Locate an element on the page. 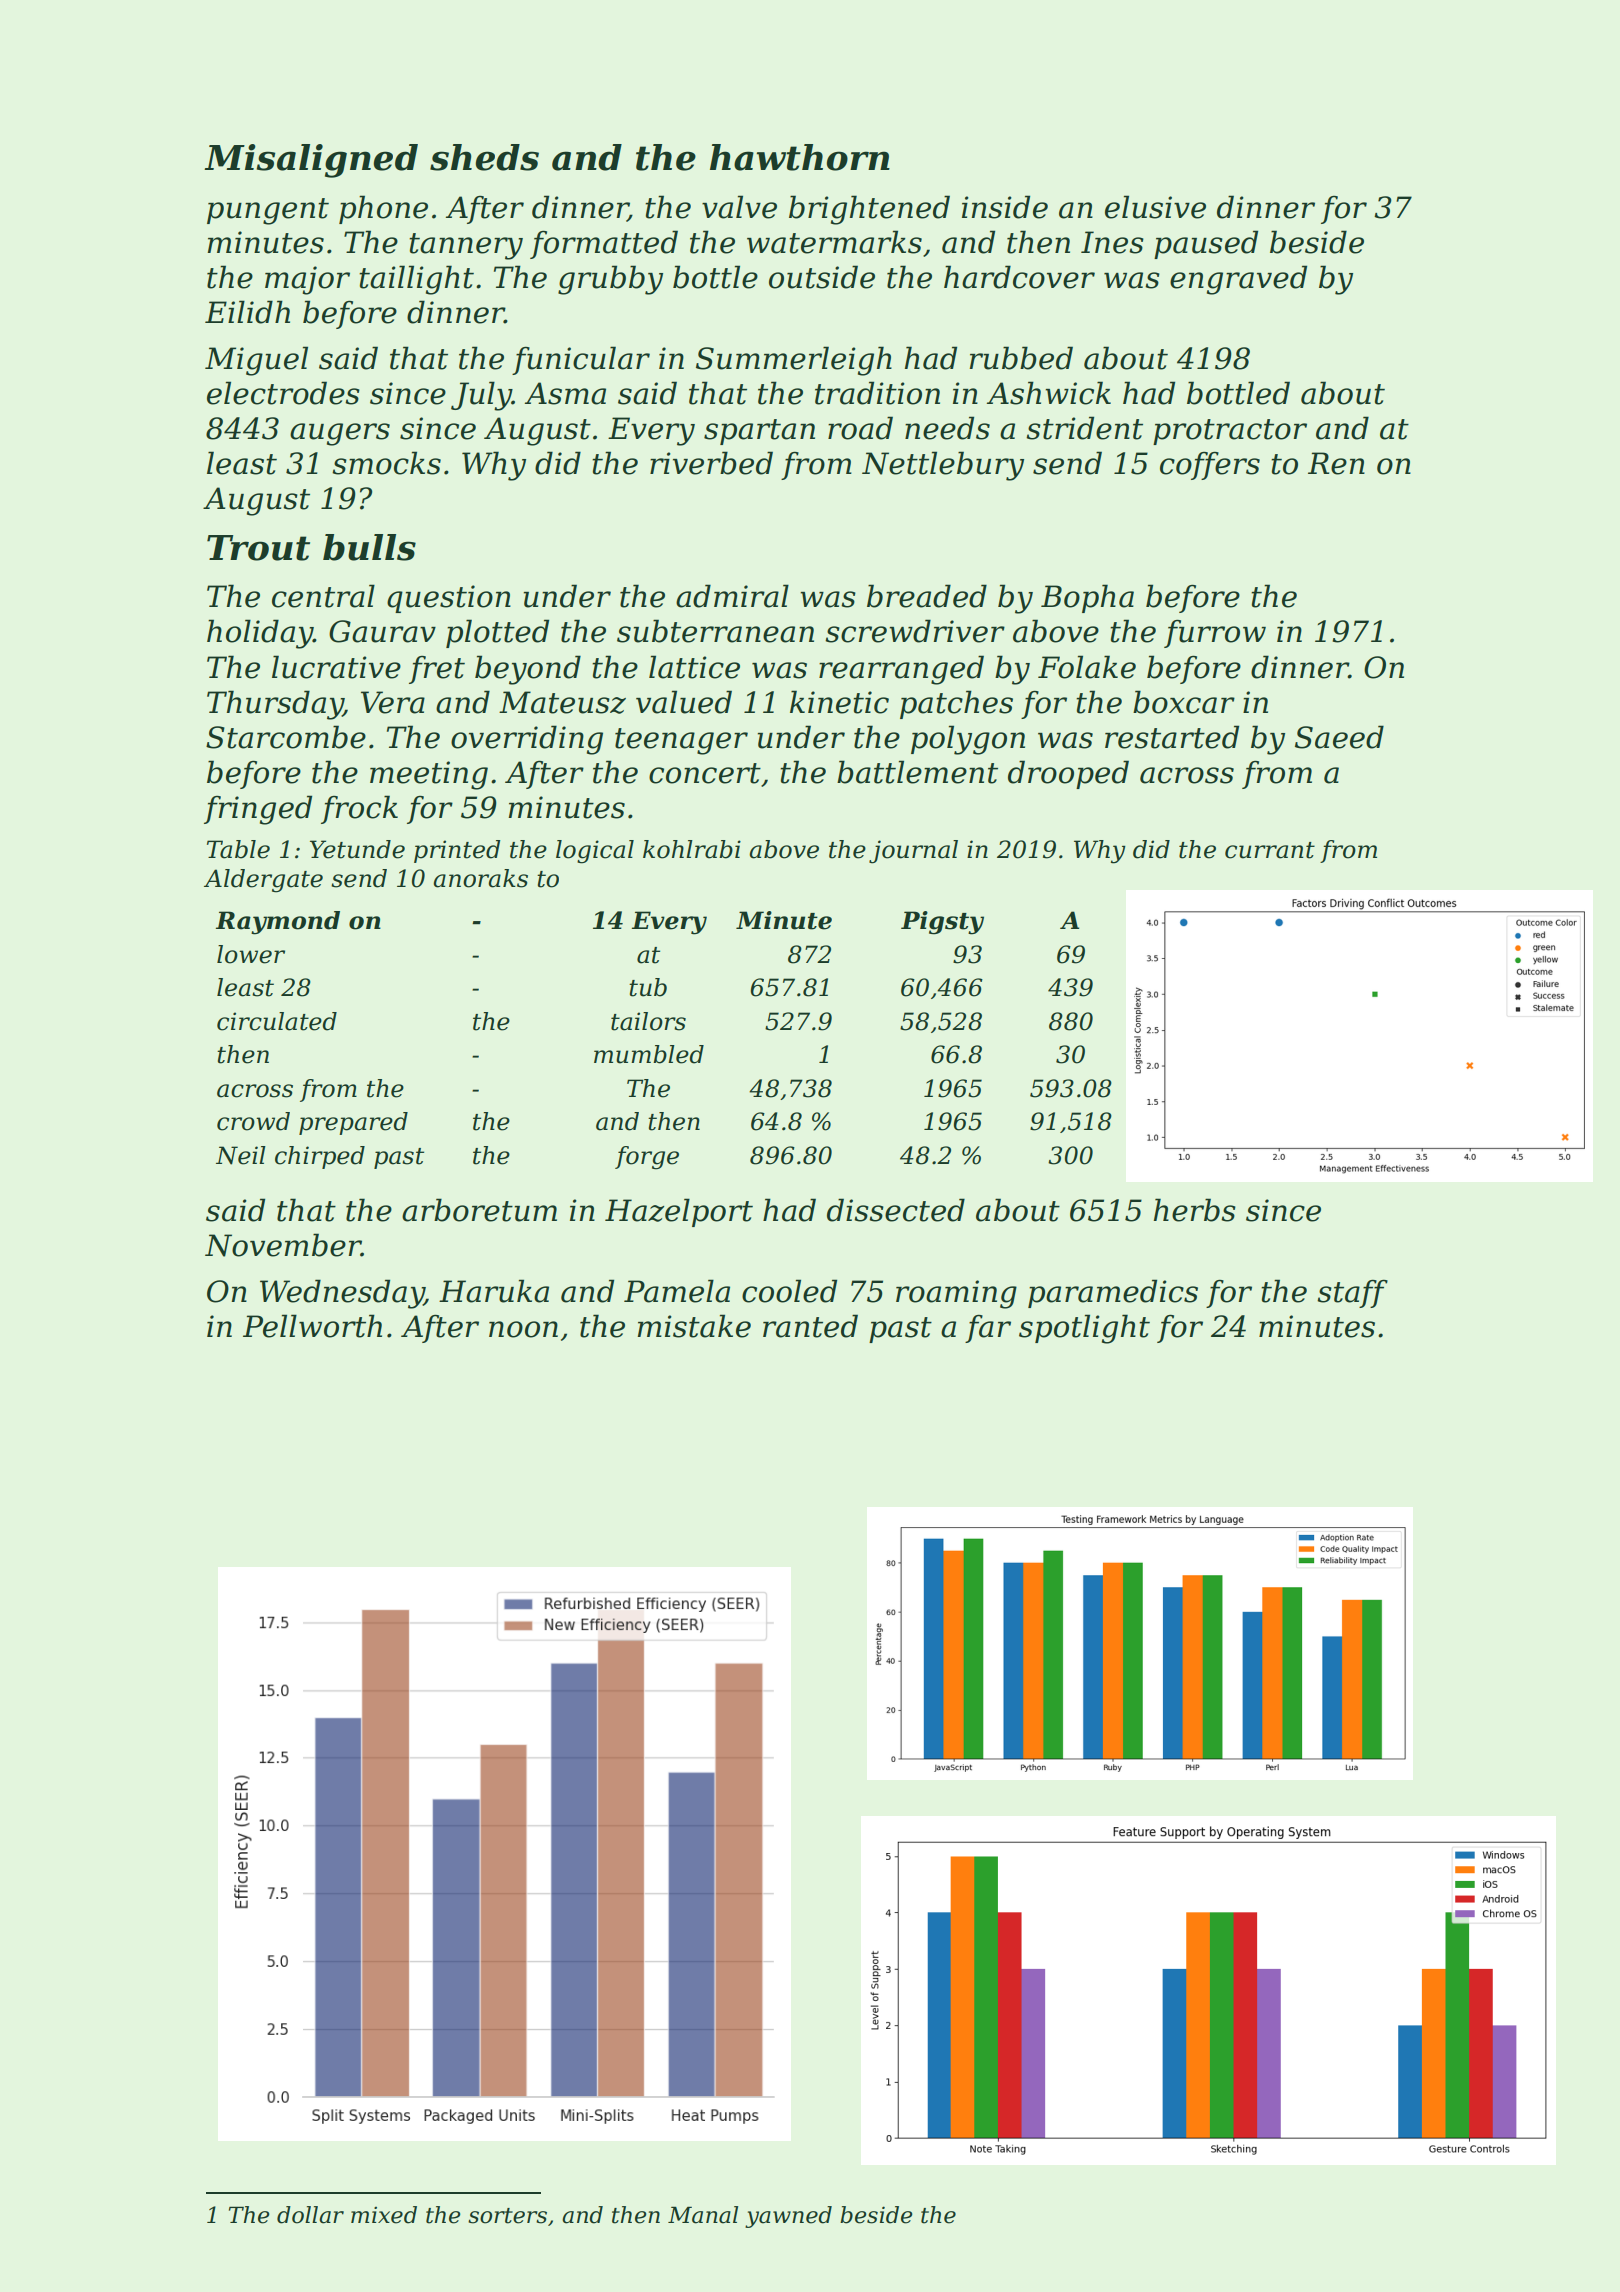 This page has width=1620, height=2292. elusive is located at coordinates (1155, 207).
